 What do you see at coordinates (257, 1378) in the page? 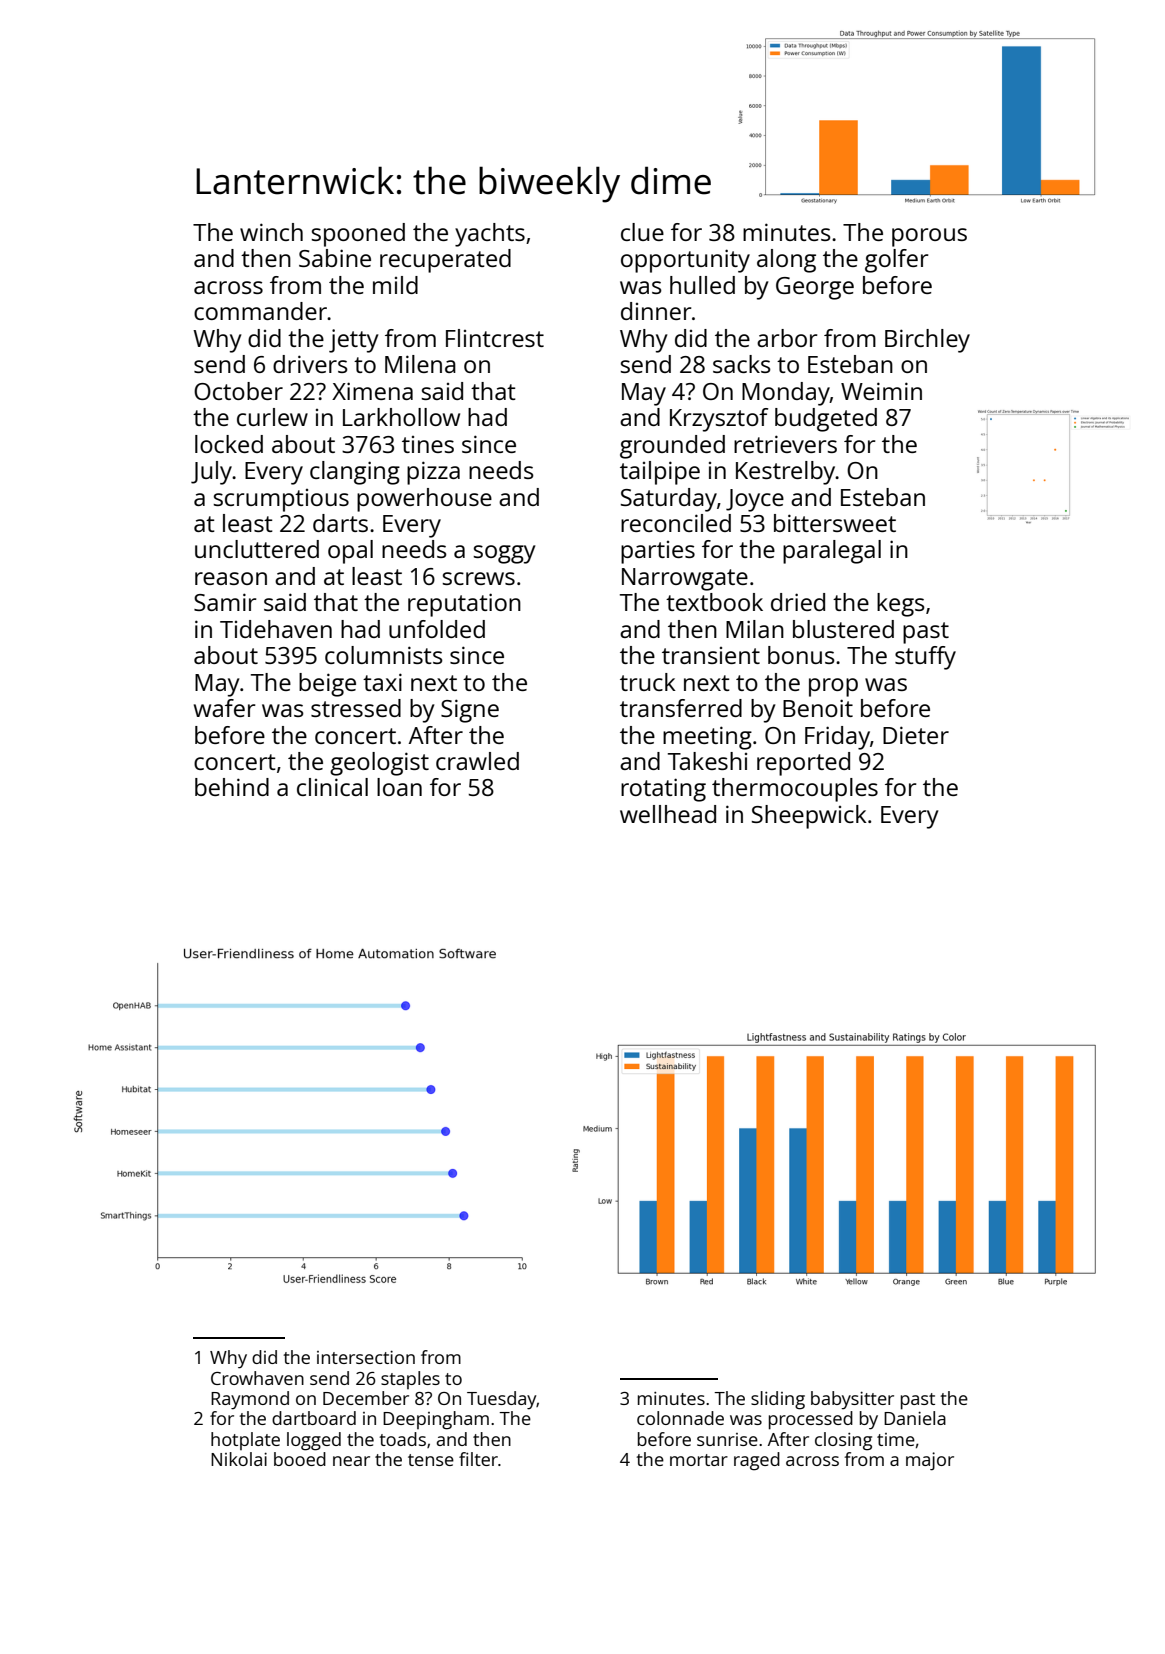
I see `Crowhaven` at bounding box center [257, 1378].
